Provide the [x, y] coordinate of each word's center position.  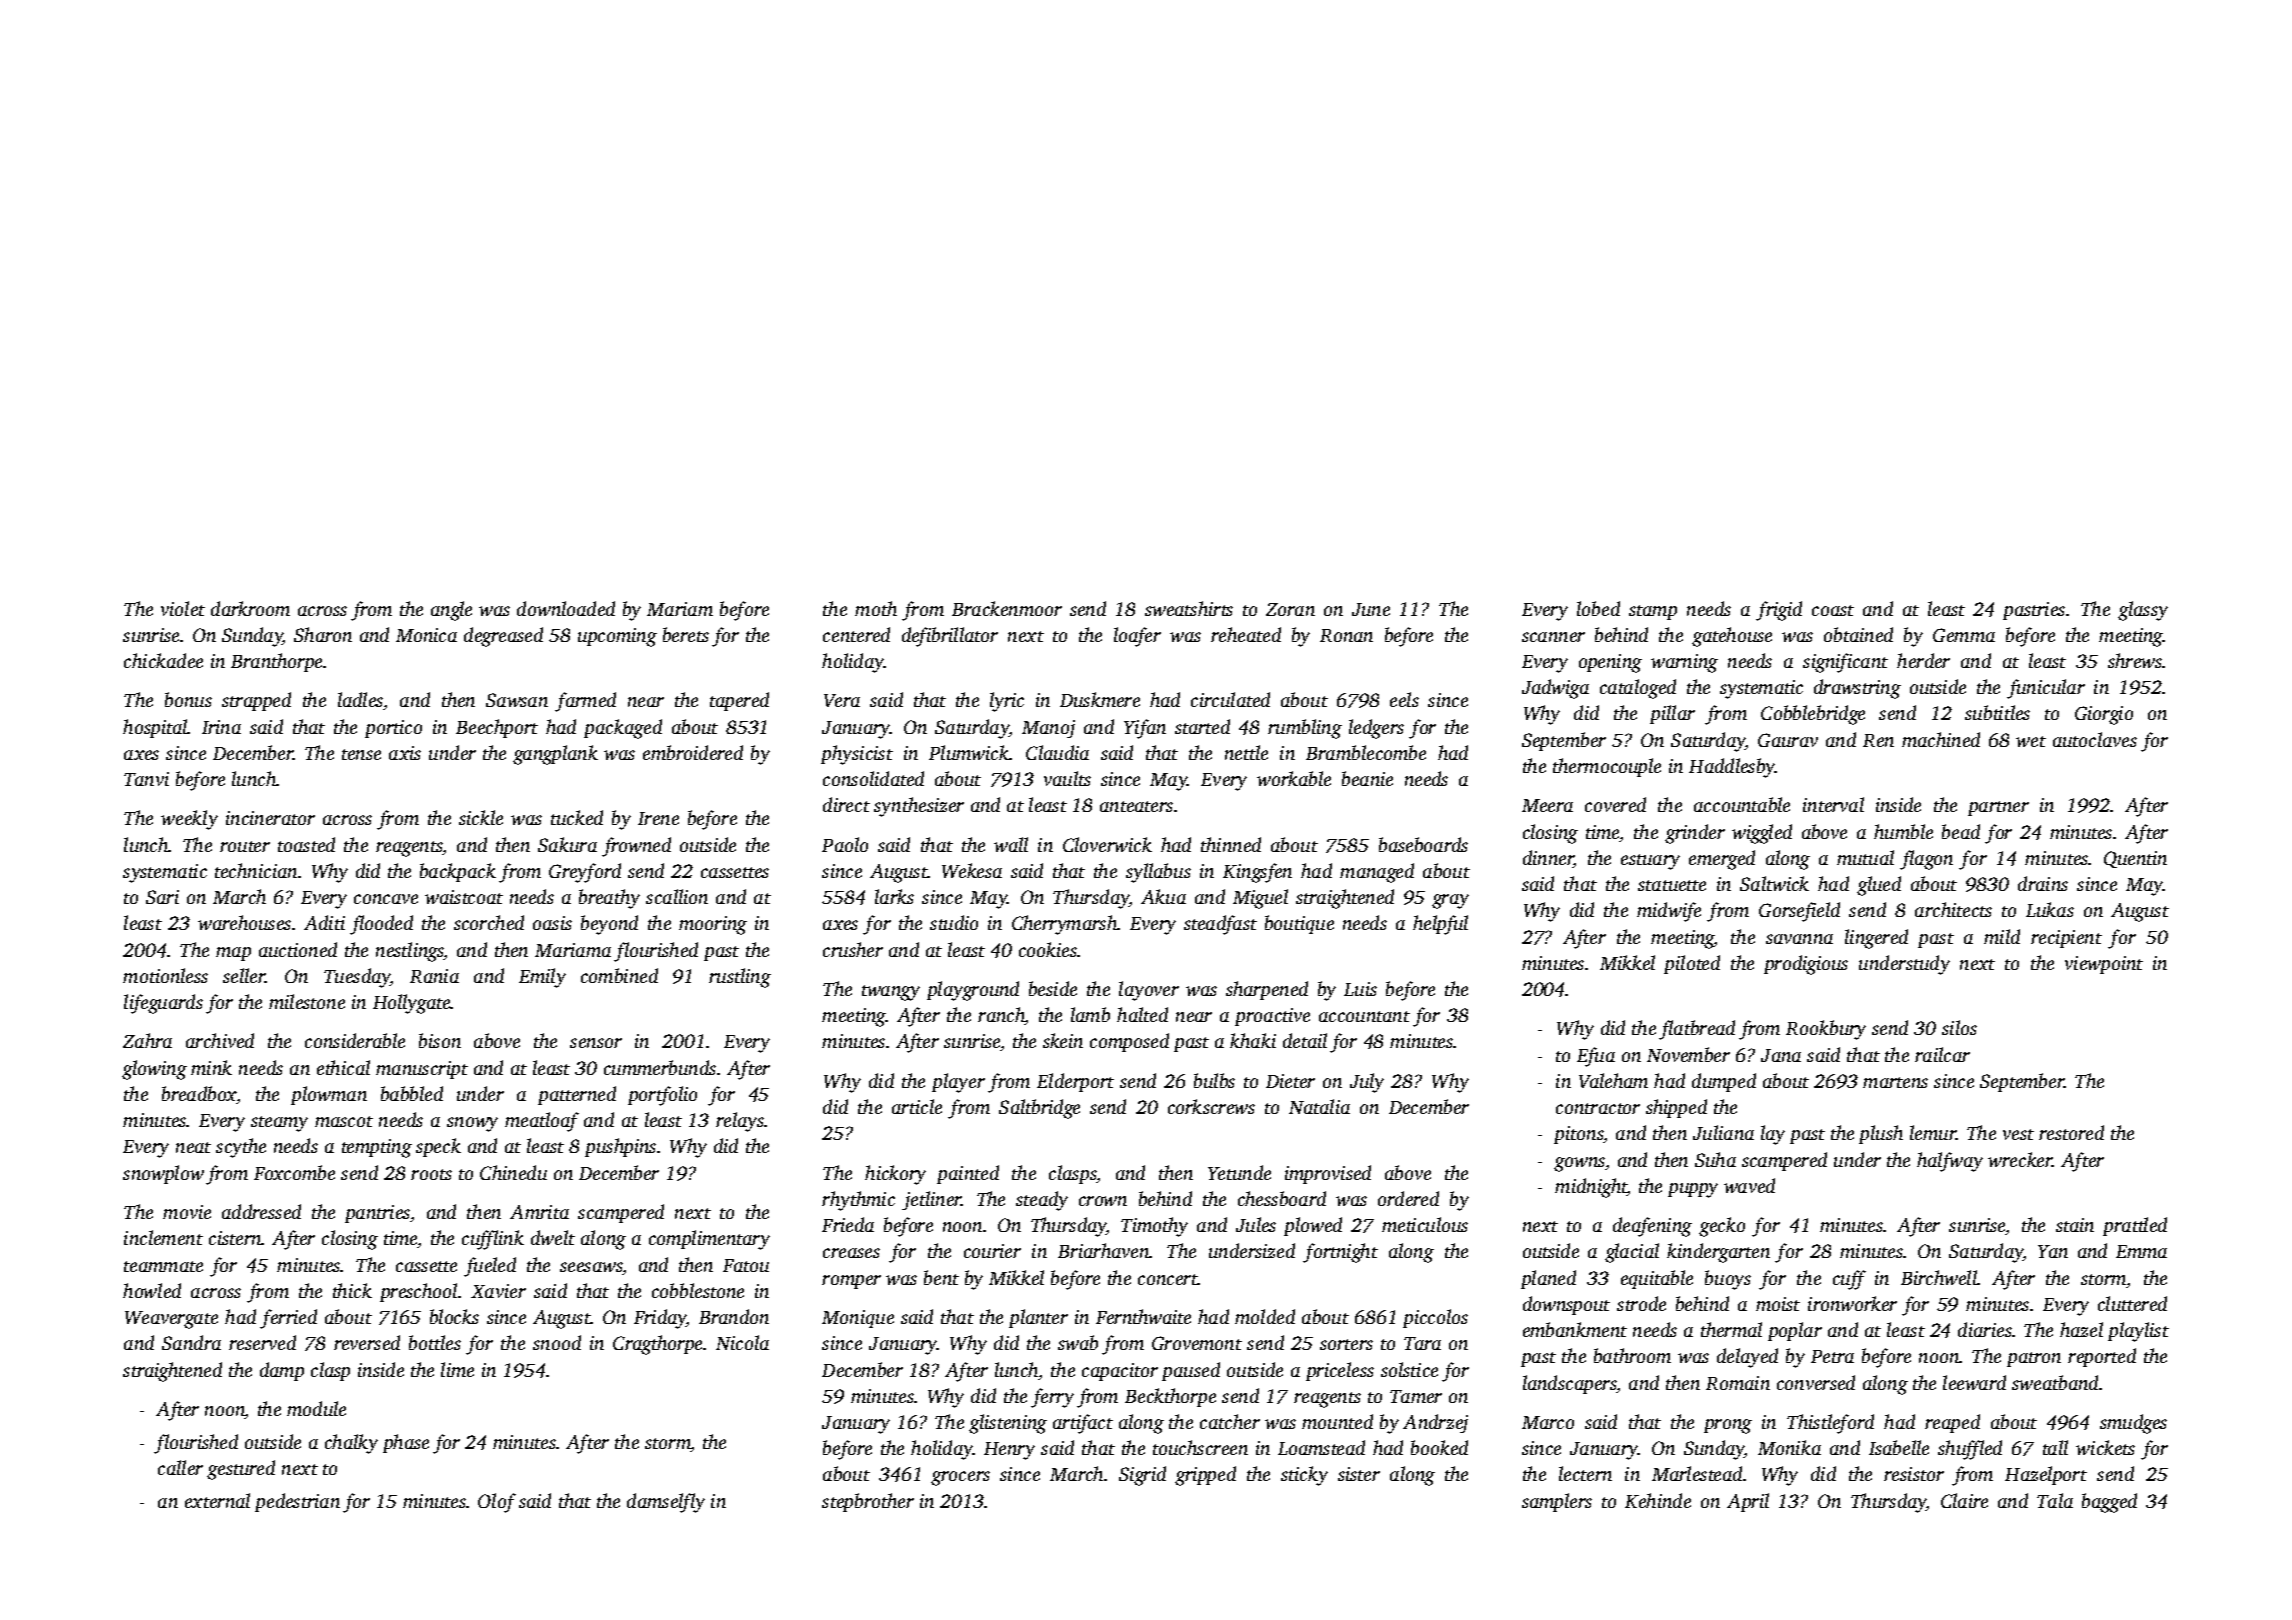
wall [1011, 844]
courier [992, 1251]
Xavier [498, 1291]
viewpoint [2104, 965]
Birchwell [1939, 1277]
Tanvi [146, 779]
